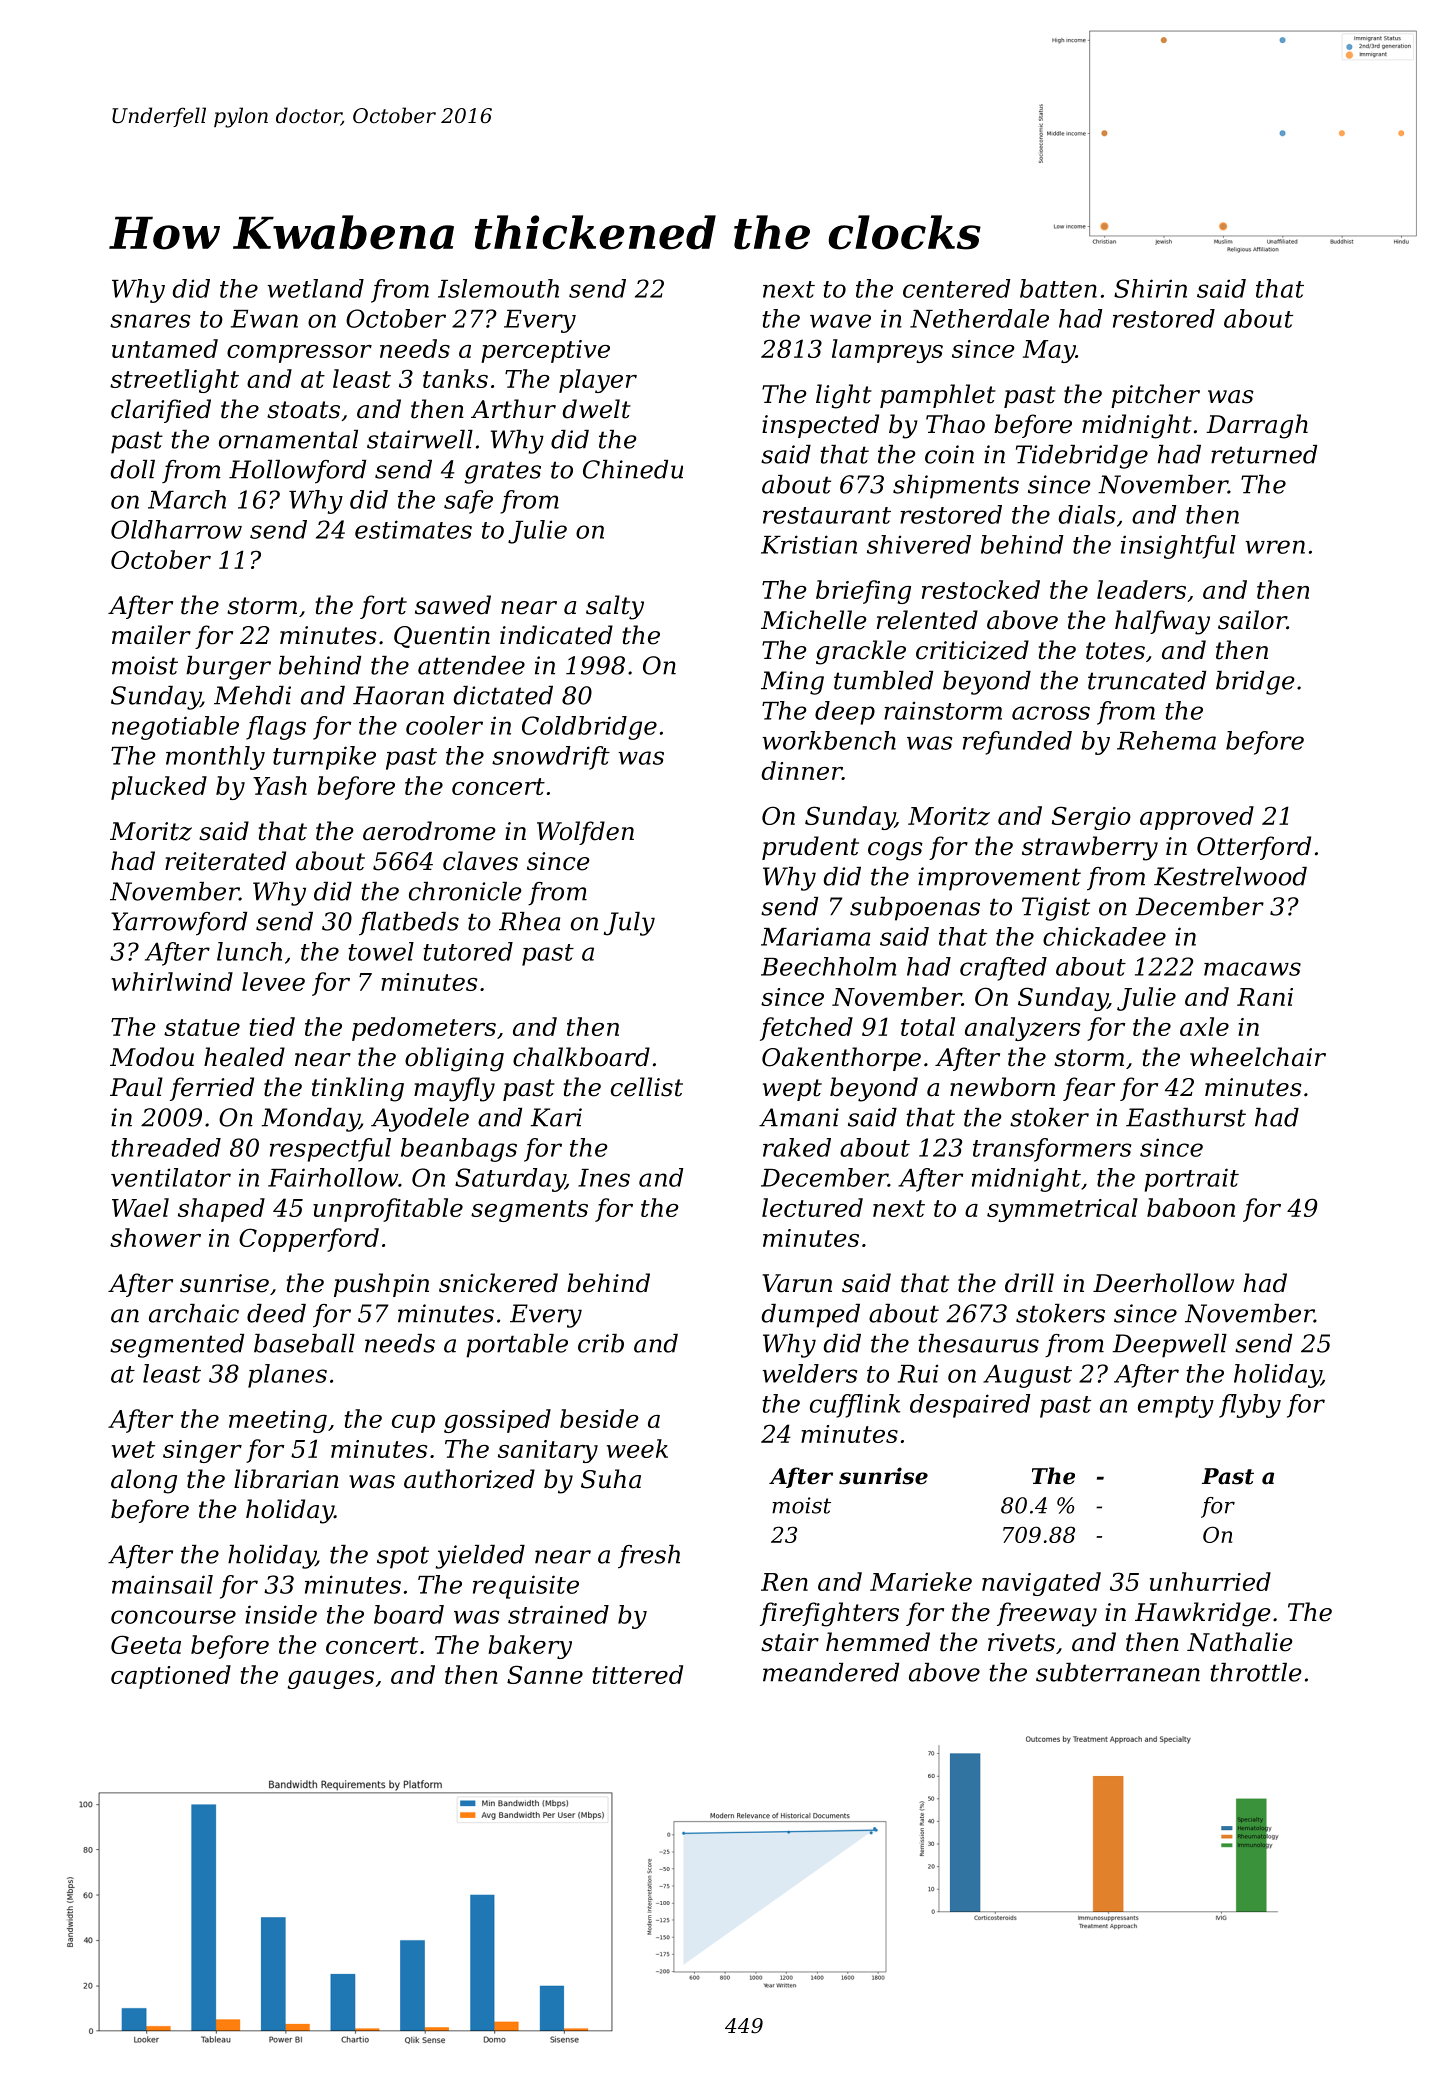 The width and height of the document is (1450, 2100). Describe the element at coordinates (812, 1207) in the document. I see `lectured` at that location.
